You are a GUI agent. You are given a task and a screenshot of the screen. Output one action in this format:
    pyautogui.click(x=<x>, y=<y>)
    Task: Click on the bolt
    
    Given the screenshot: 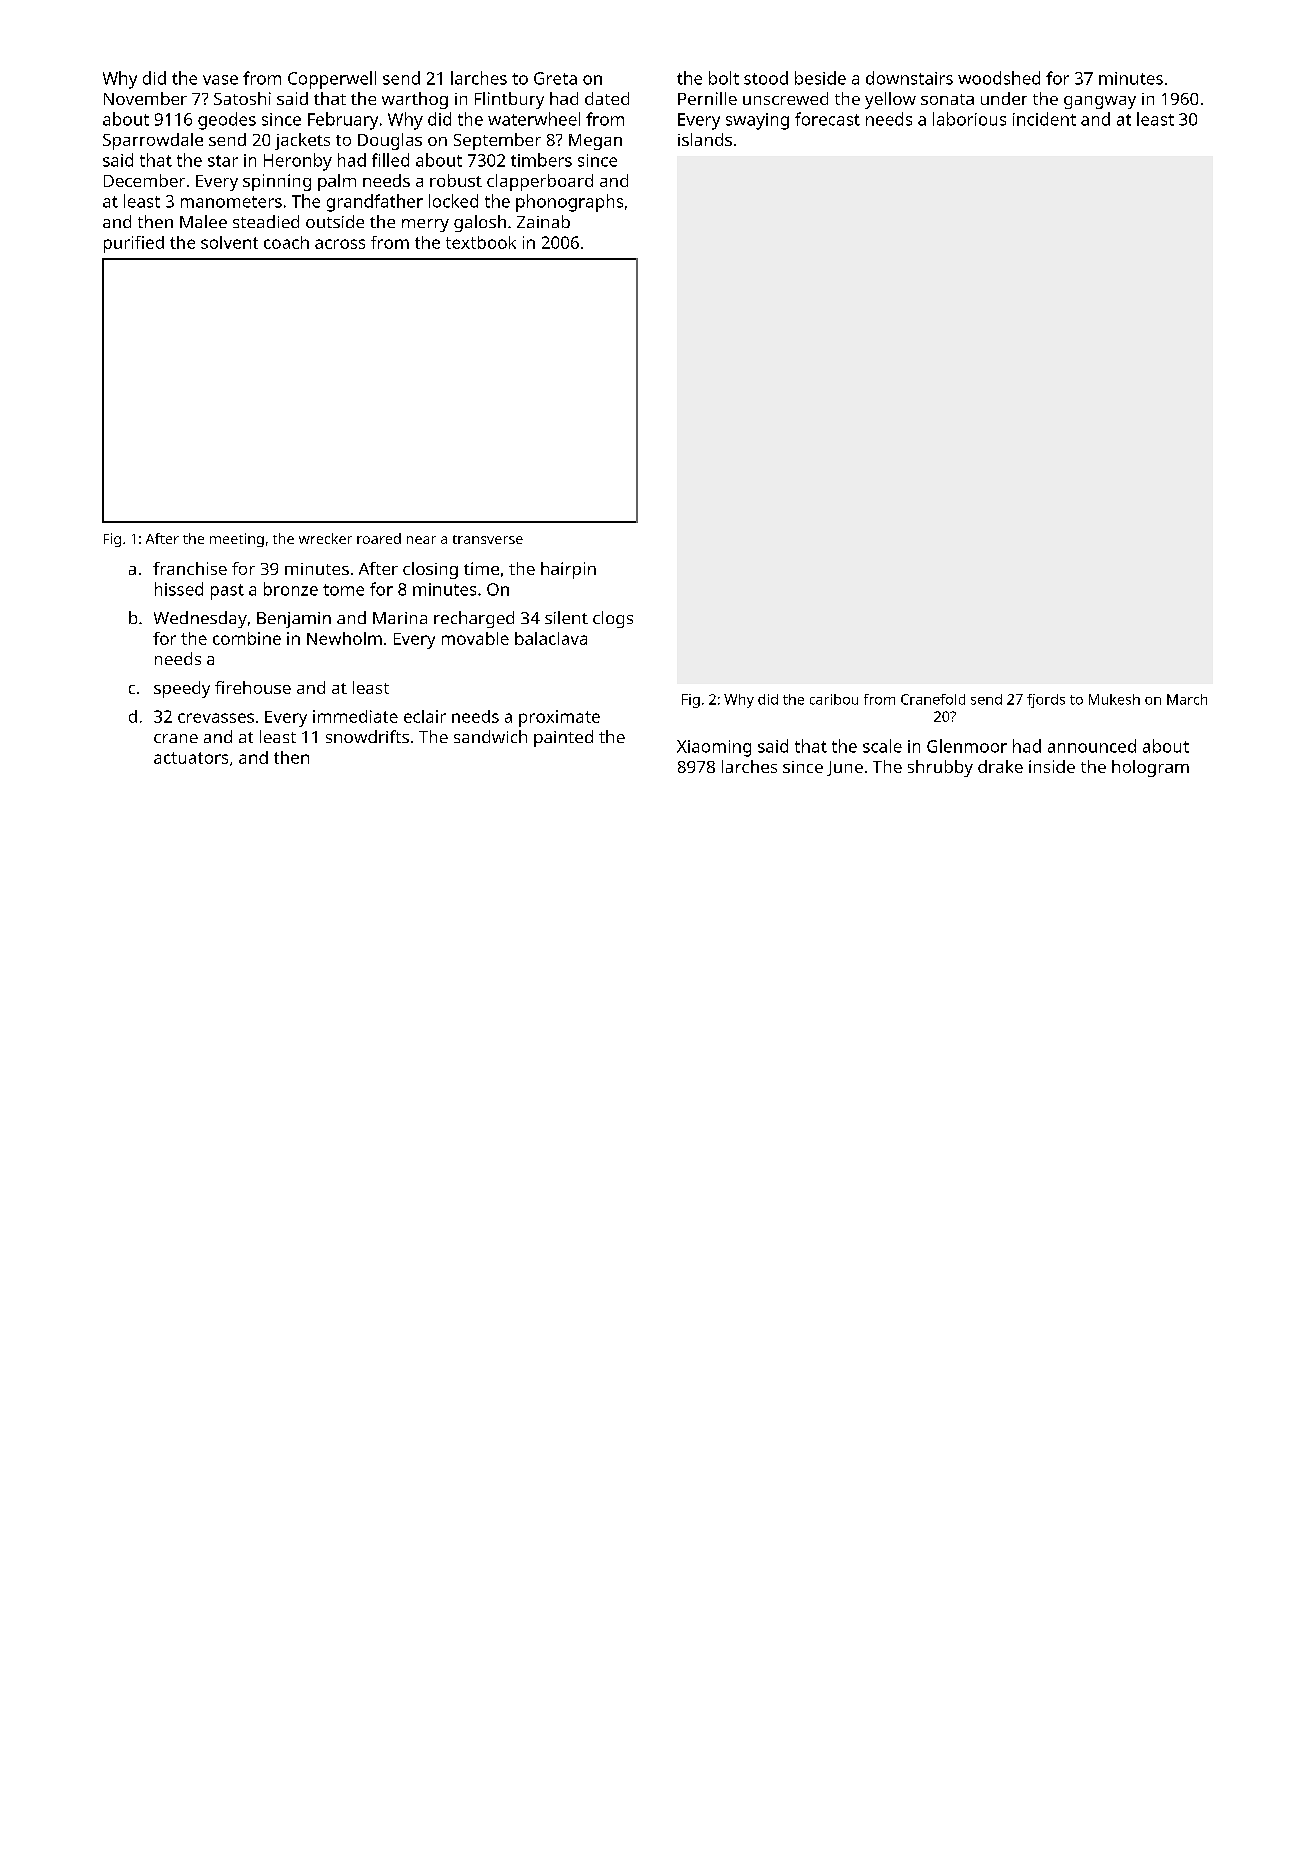 What is the action you would take?
    pyautogui.click(x=724, y=78)
